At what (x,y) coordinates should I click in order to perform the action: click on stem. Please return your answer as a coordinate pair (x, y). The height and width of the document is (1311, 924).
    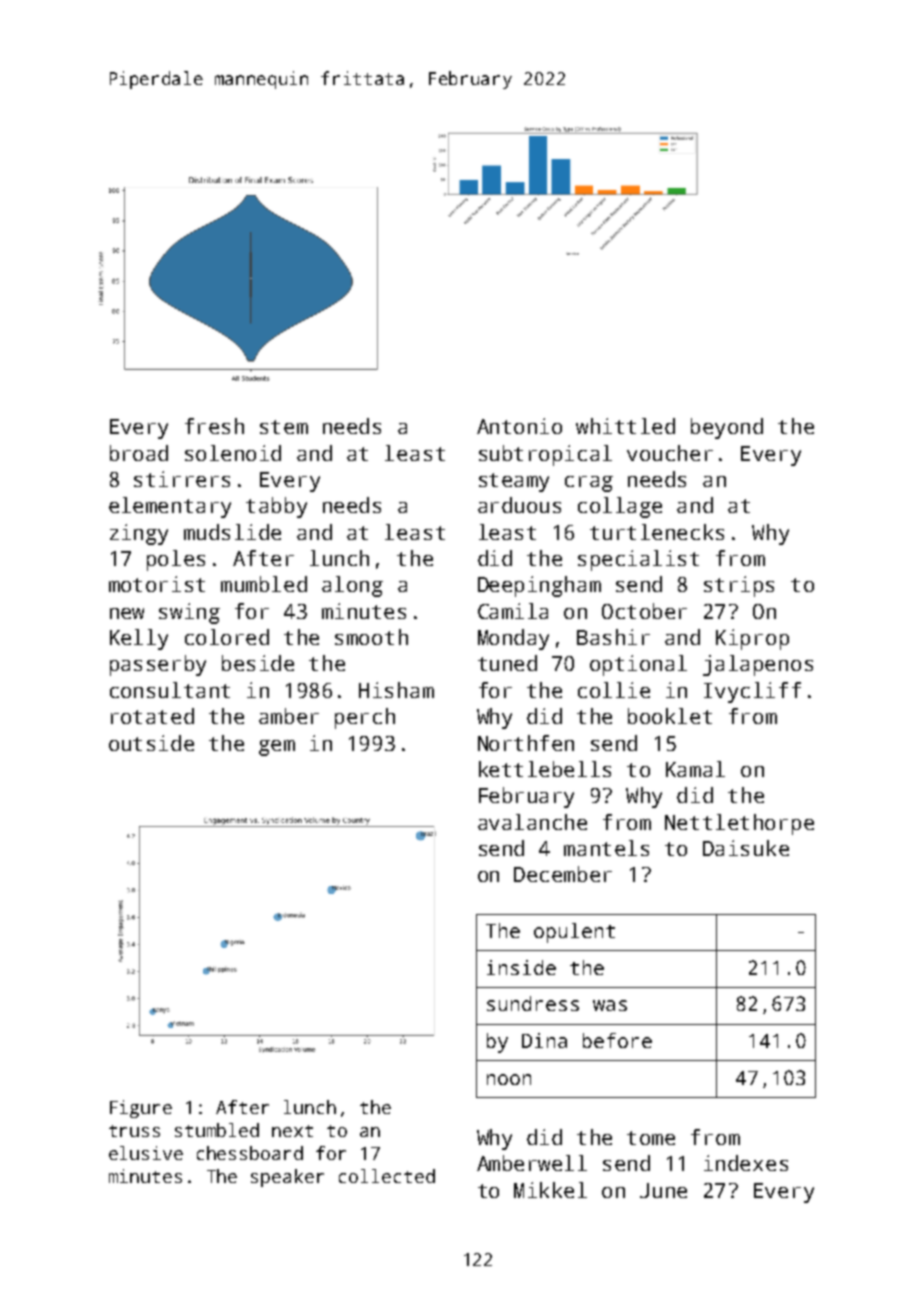
    Looking at the image, I should click on (284, 427).
